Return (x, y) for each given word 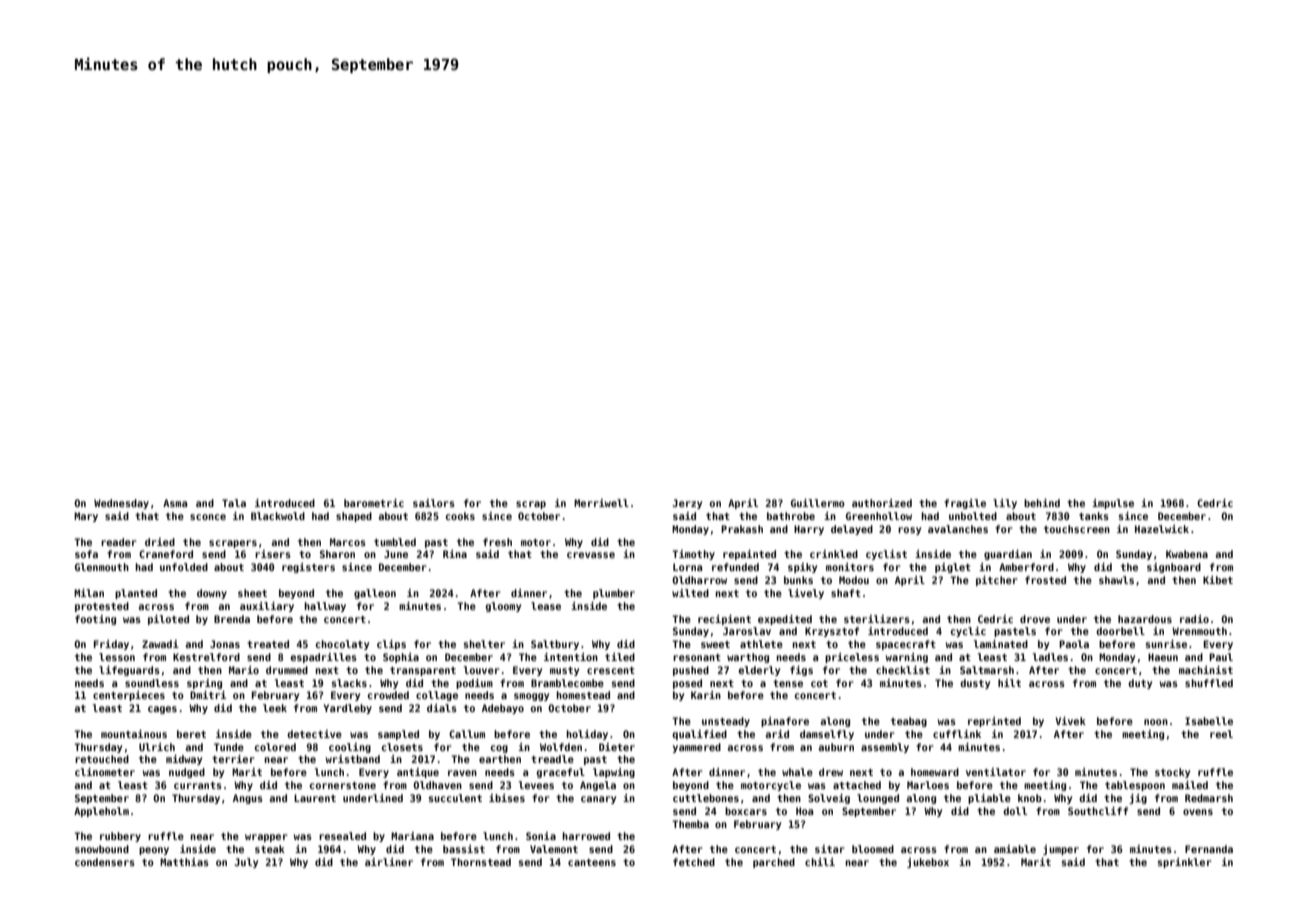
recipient (724, 620)
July (246, 863)
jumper (1061, 850)
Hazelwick (1162, 529)
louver (482, 670)
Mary (86, 517)
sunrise (1166, 644)
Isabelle (1209, 721)
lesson (117, 657)
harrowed (586, 836)
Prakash (742, 529)
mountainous (134, 734)
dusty (975, 684)
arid (777, 734)
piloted (168, 620)
